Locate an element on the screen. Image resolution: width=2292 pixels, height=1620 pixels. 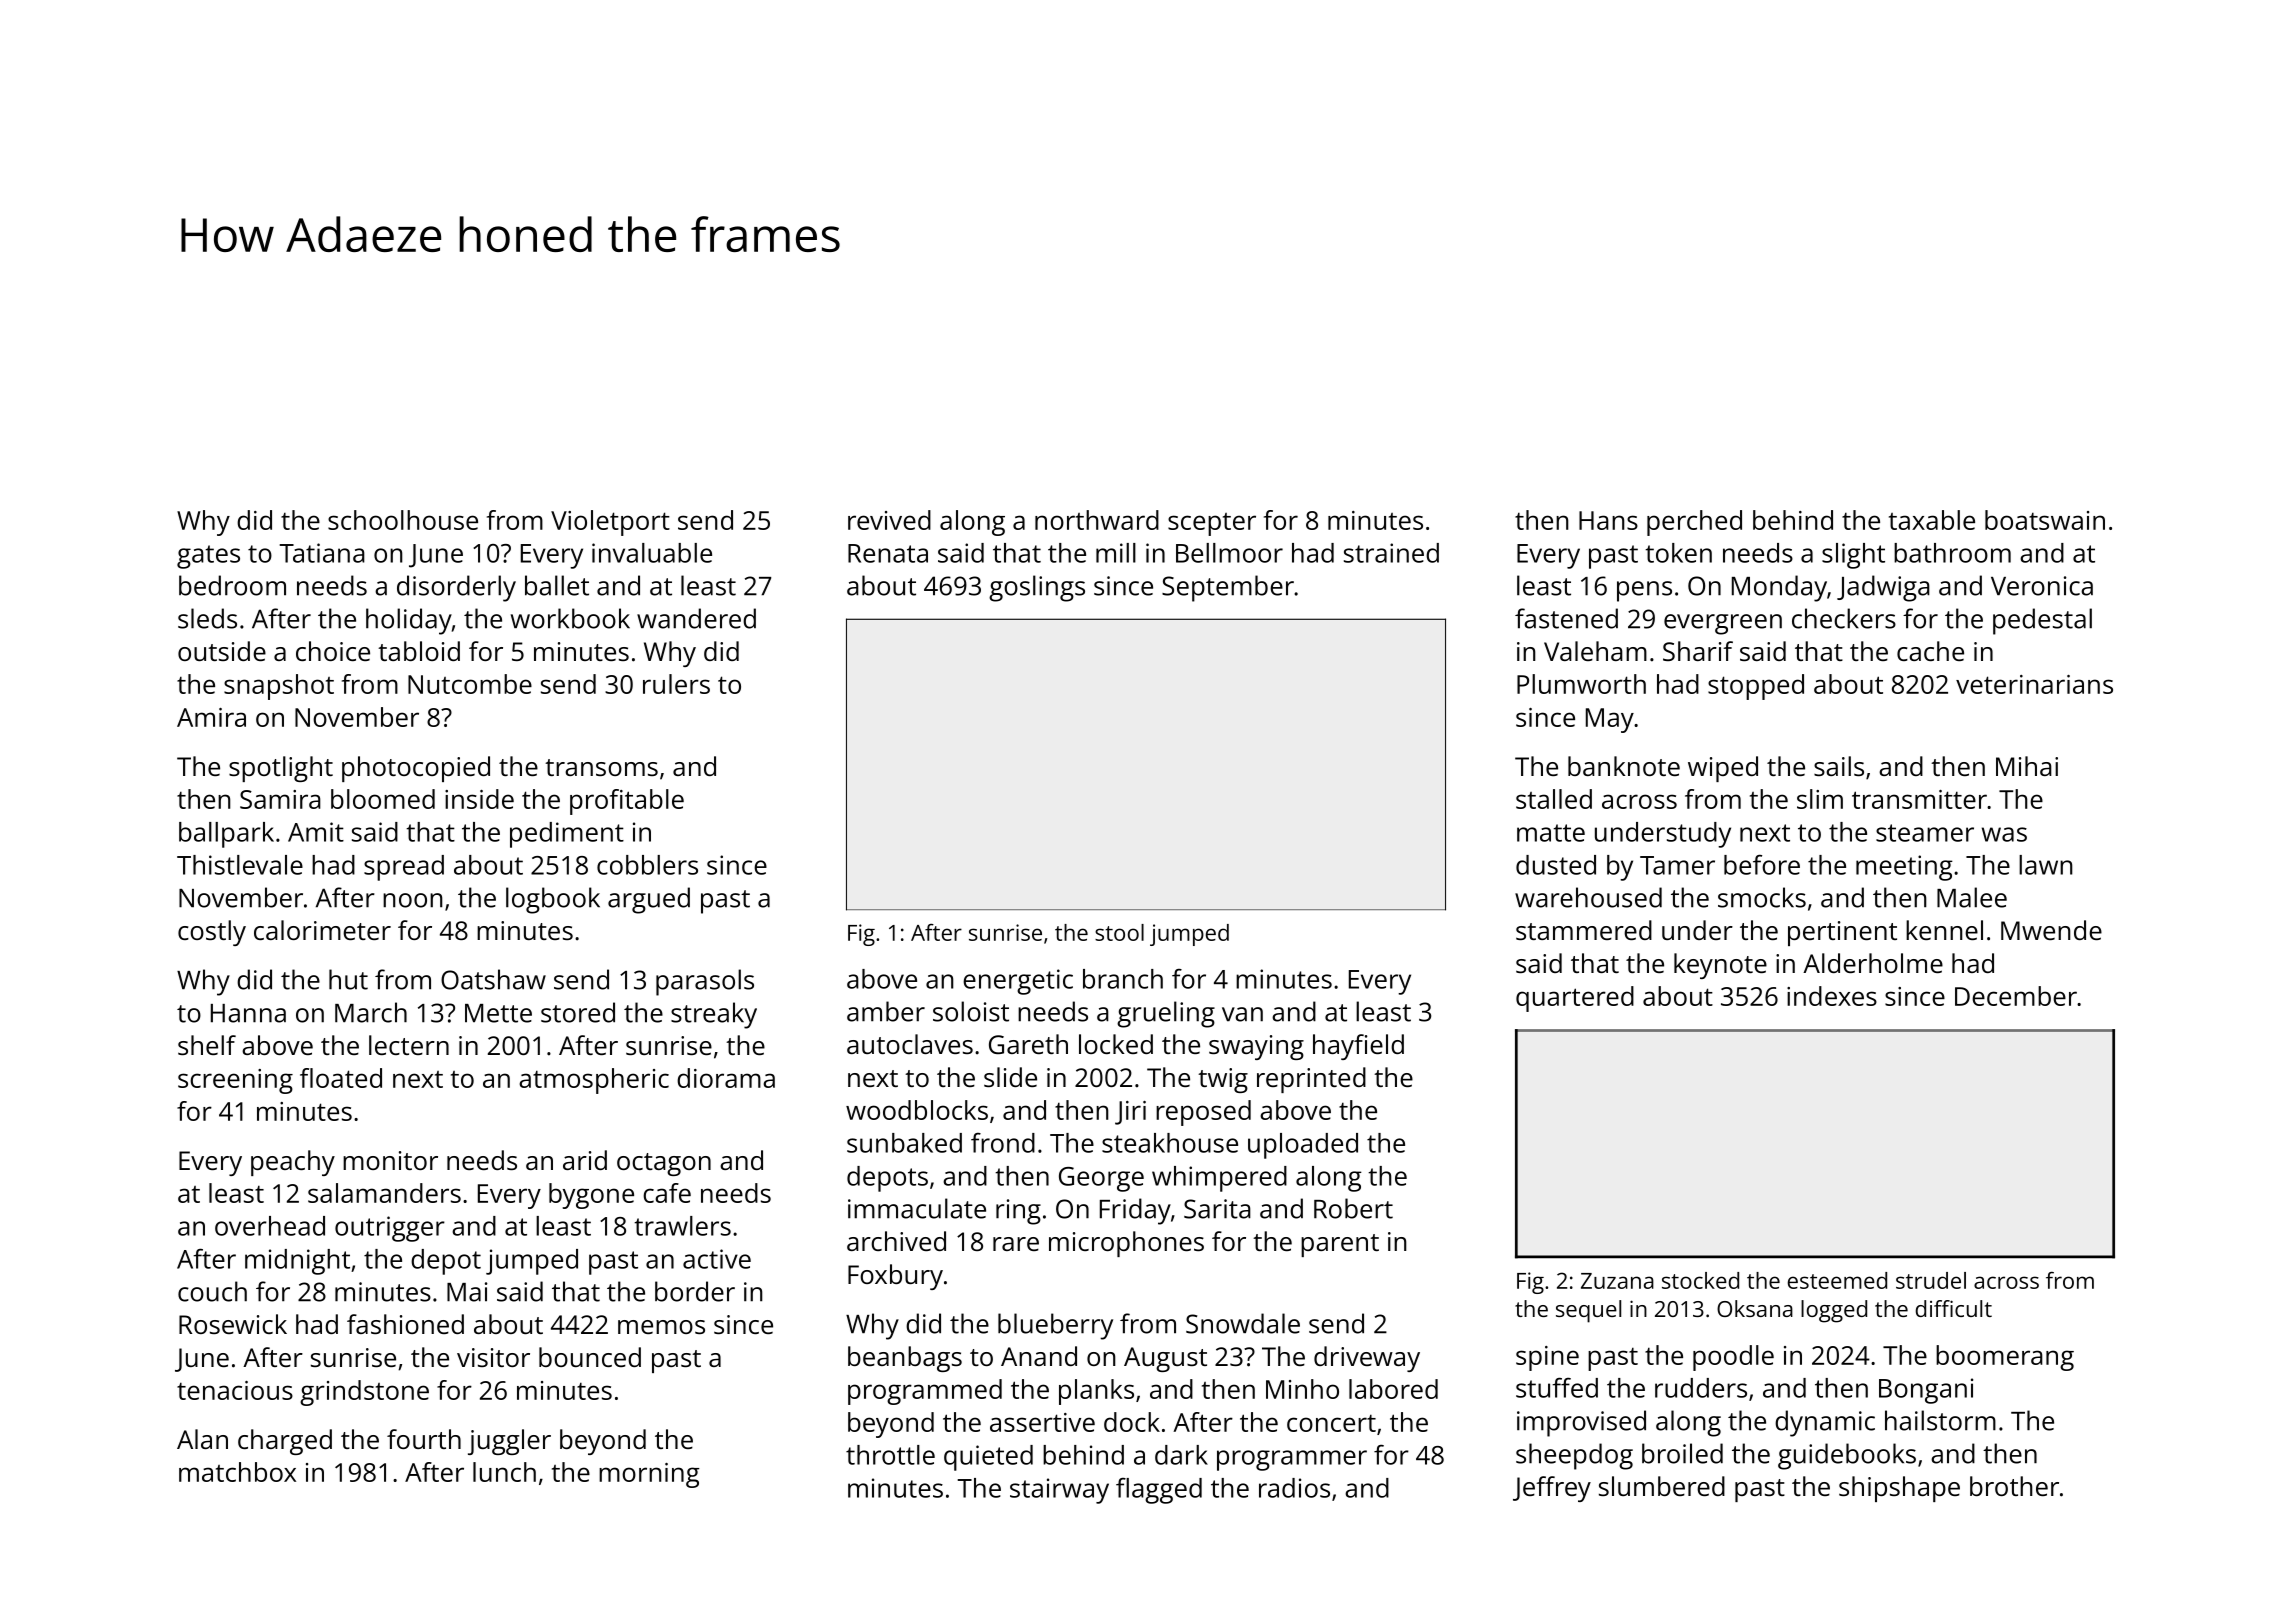
sleds is located at coordinates (207, 618).
